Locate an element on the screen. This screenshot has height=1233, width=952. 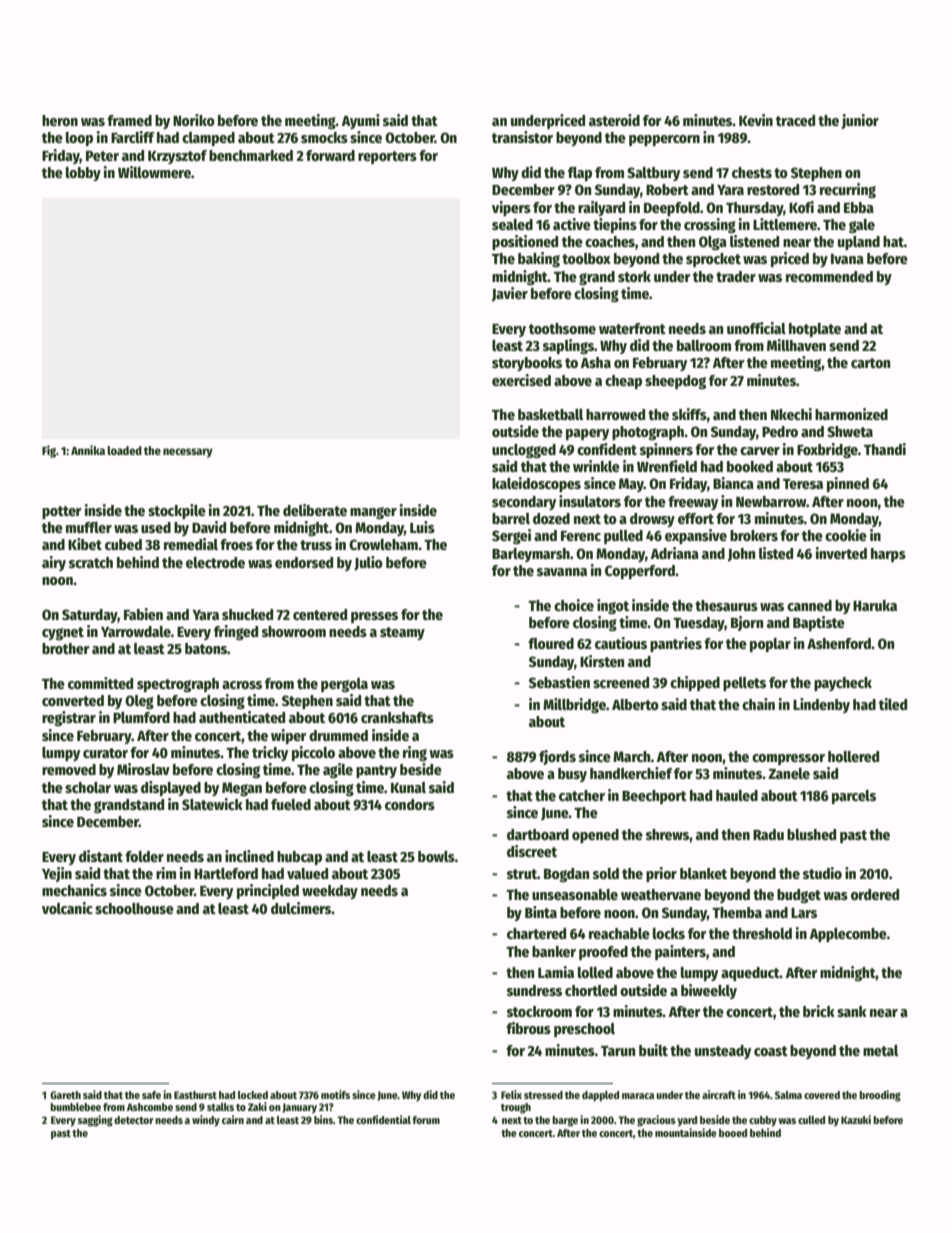
Javier is located at coordinates (510, 294).
